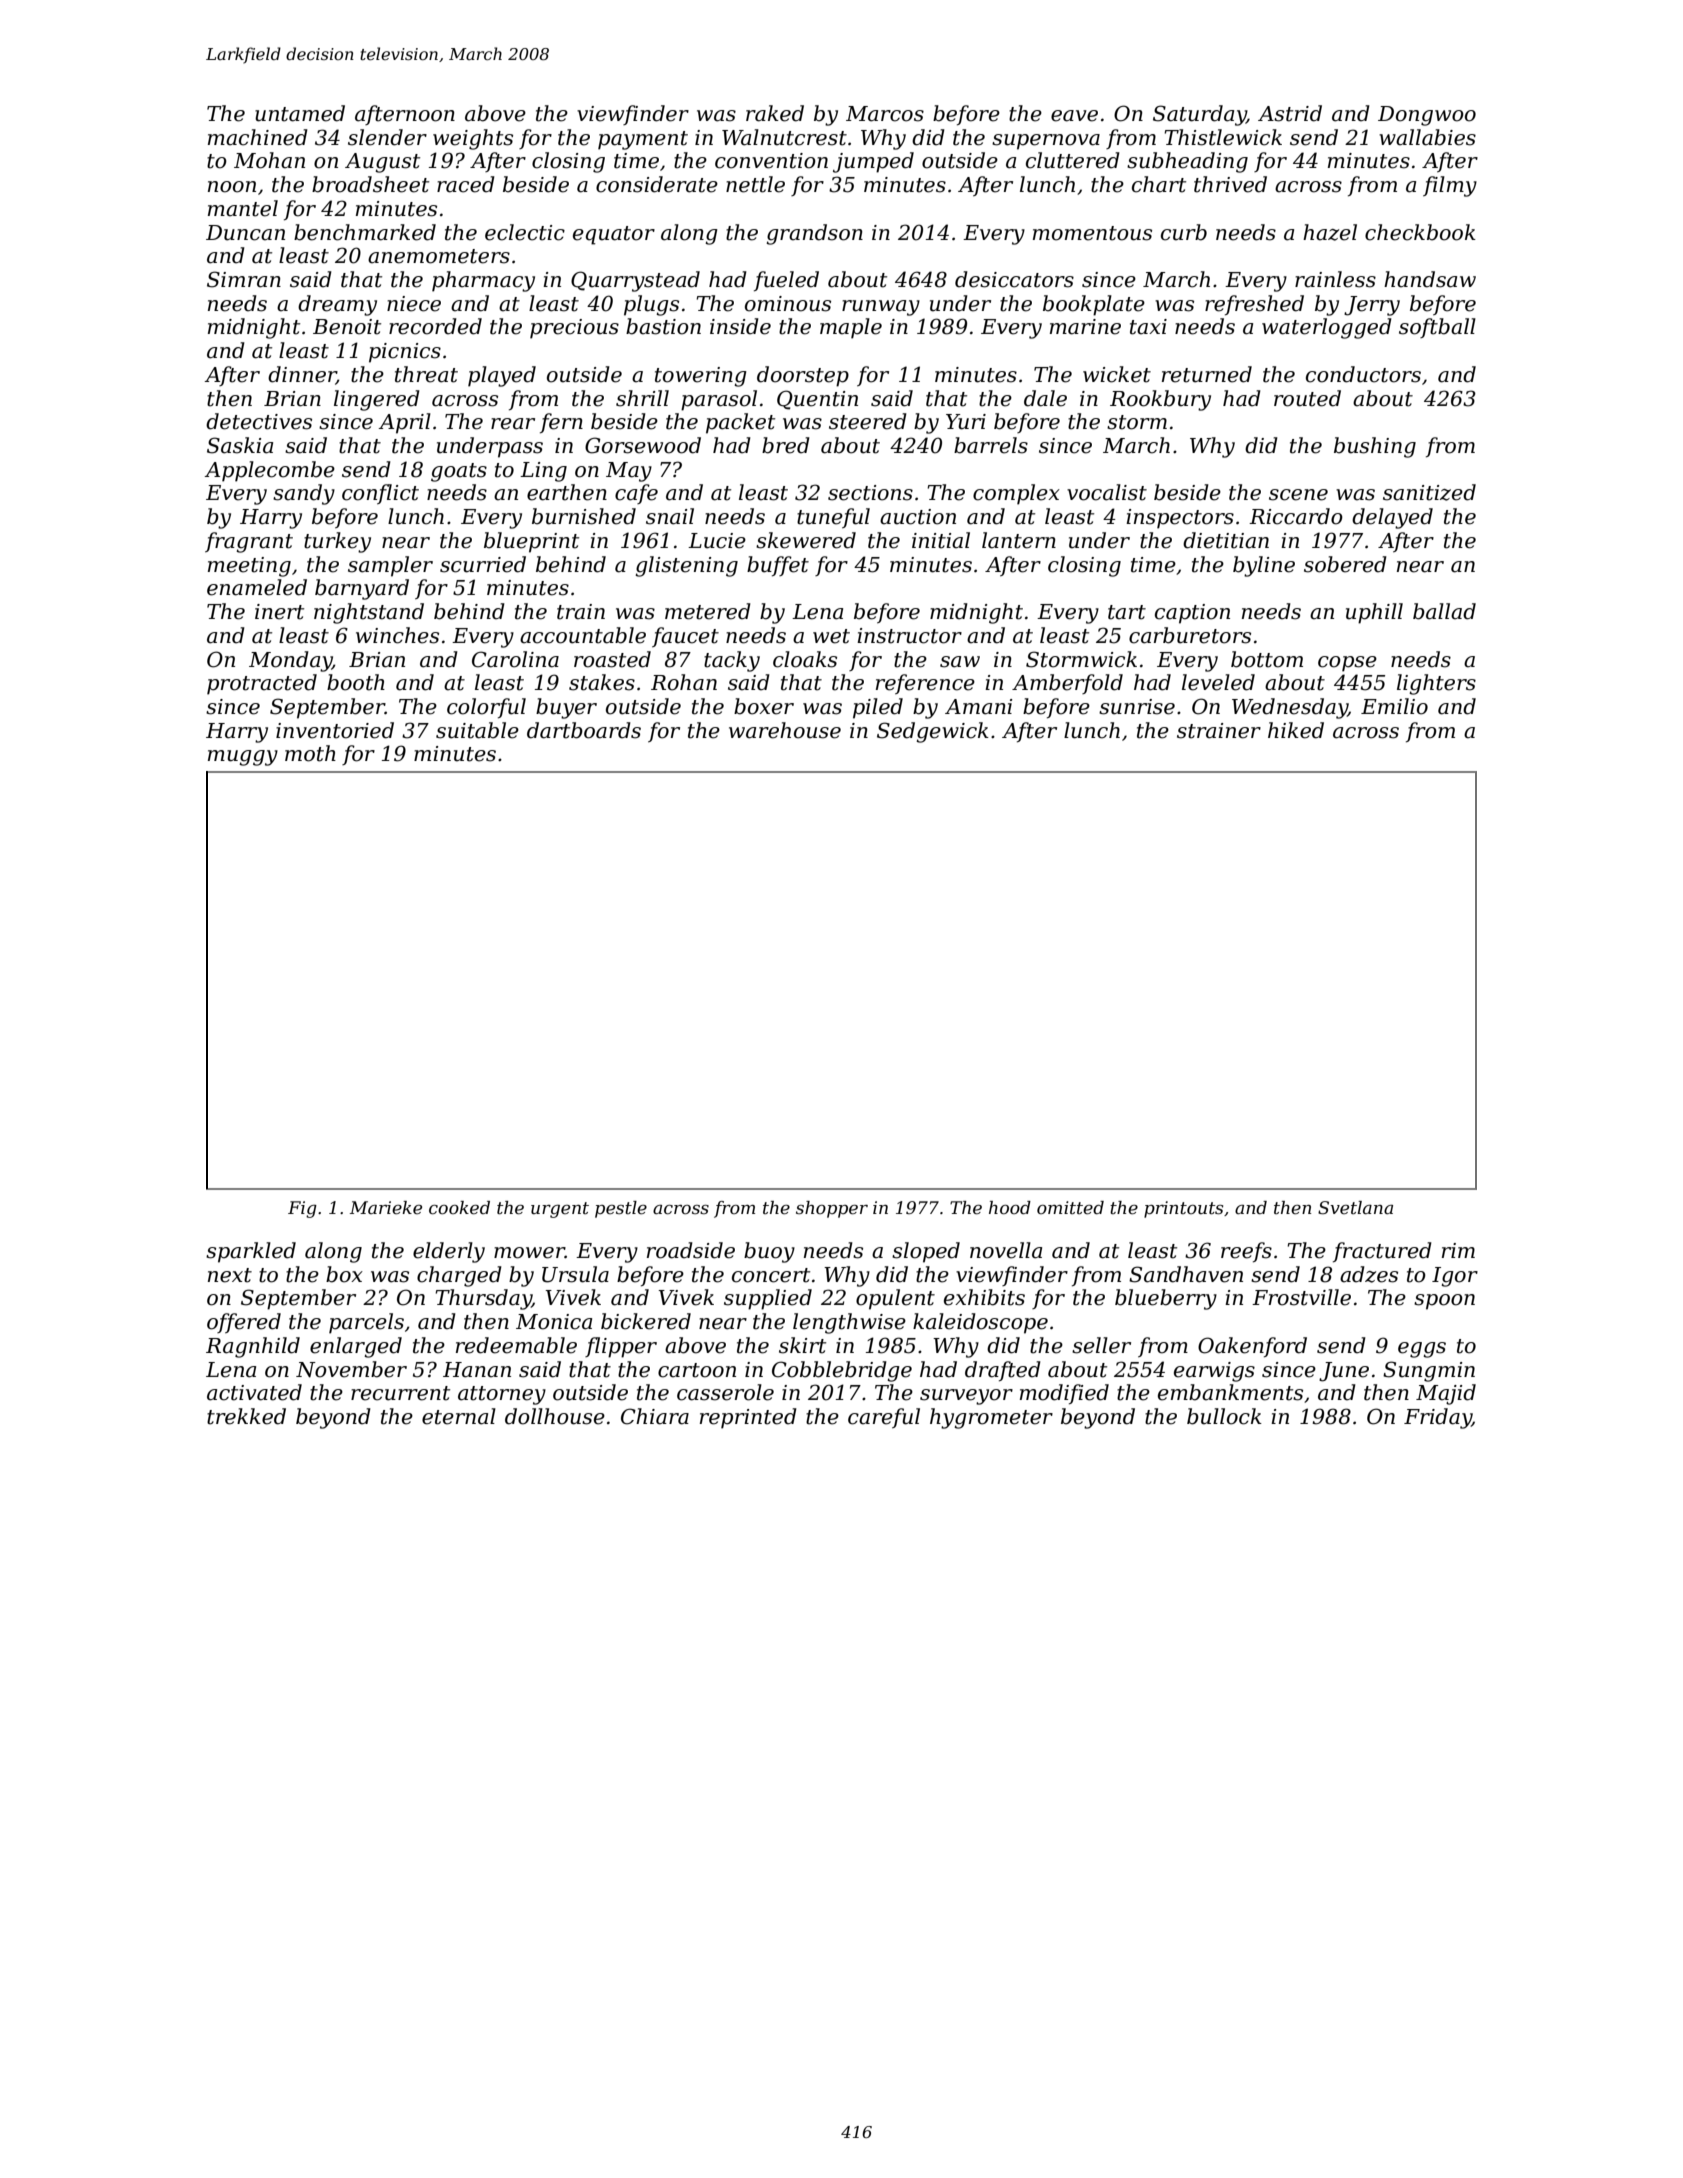  What do you see at coordinates (304, 494) in the screenshot?
I see `sandy` at bounding box center [304, 494].
